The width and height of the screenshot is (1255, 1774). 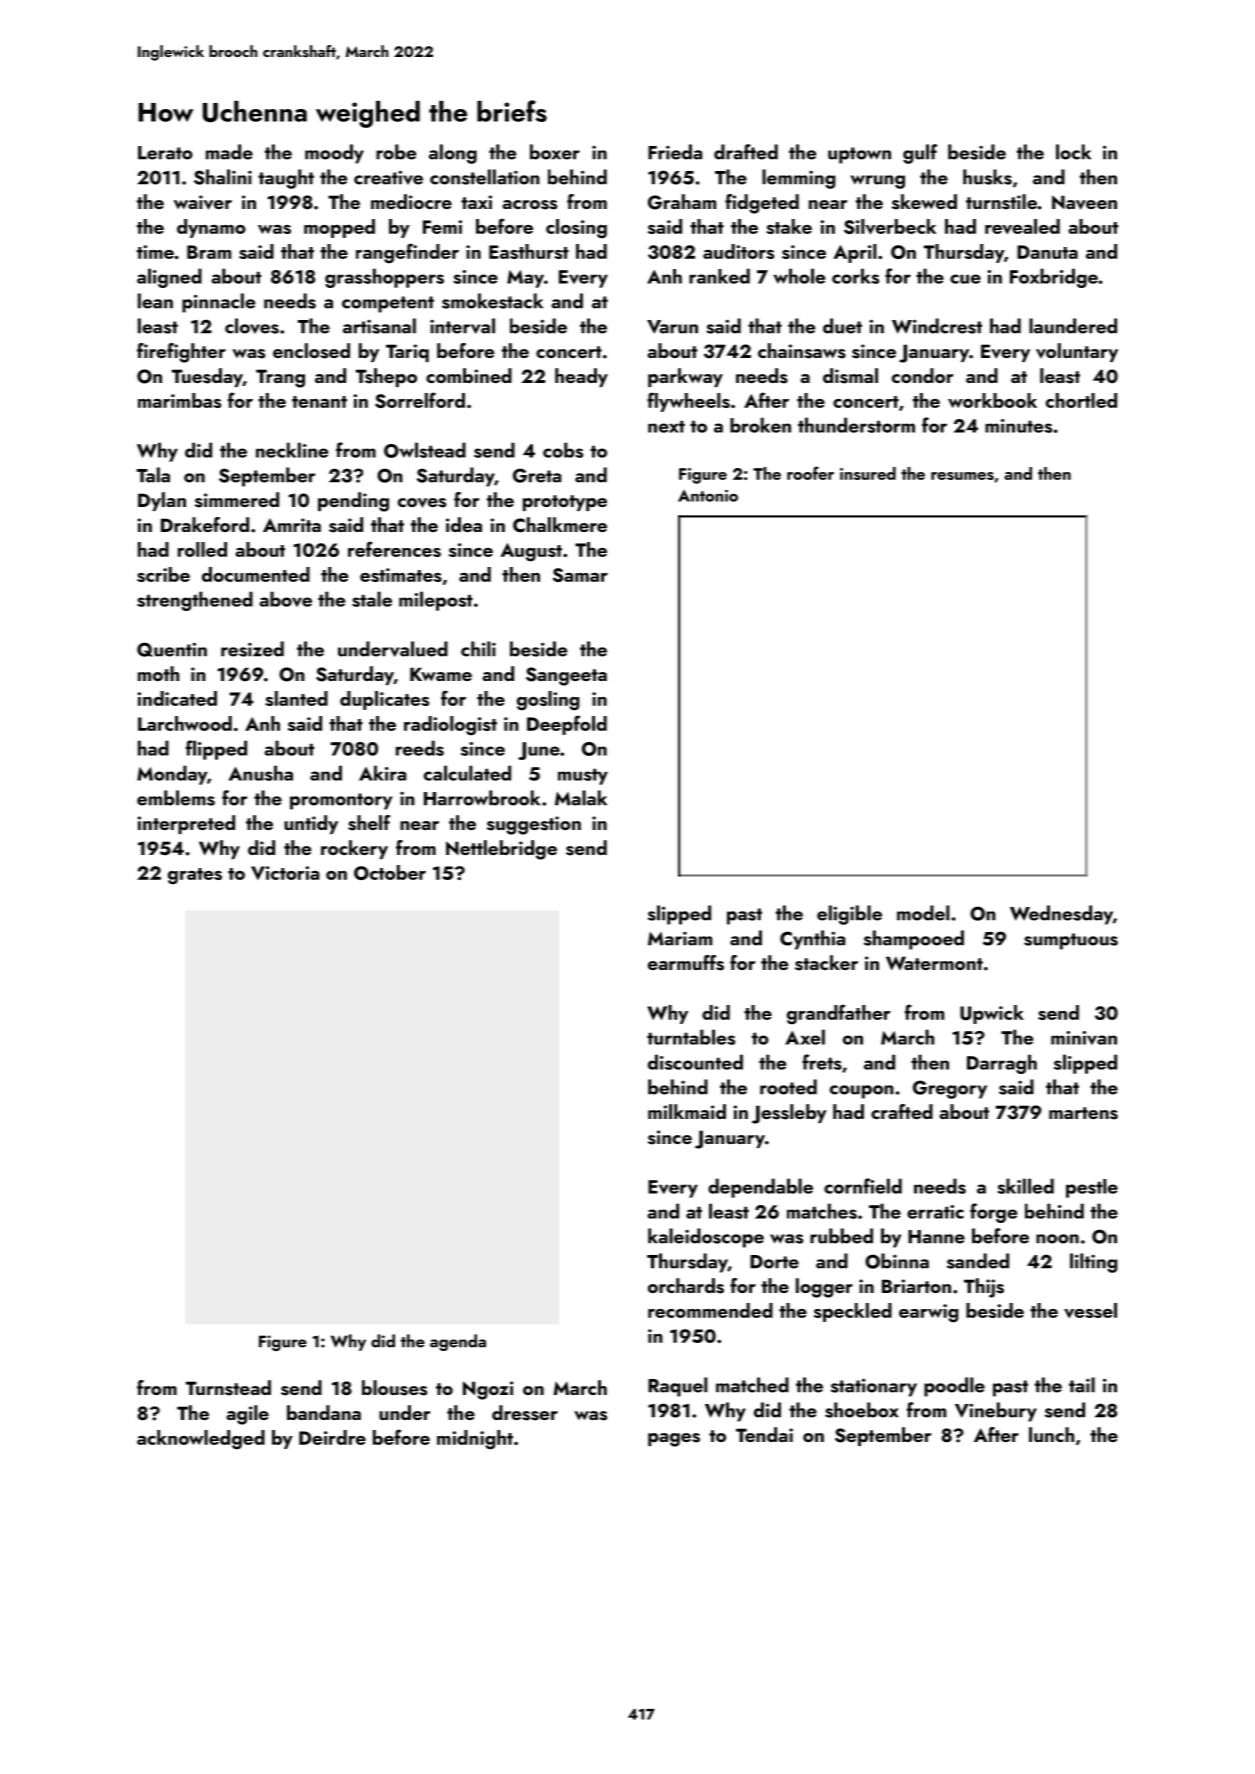 What do you see at coordinates (566, 676) in the screenshot?
I see `Sangeeta` at bounding box center [566, 676].
